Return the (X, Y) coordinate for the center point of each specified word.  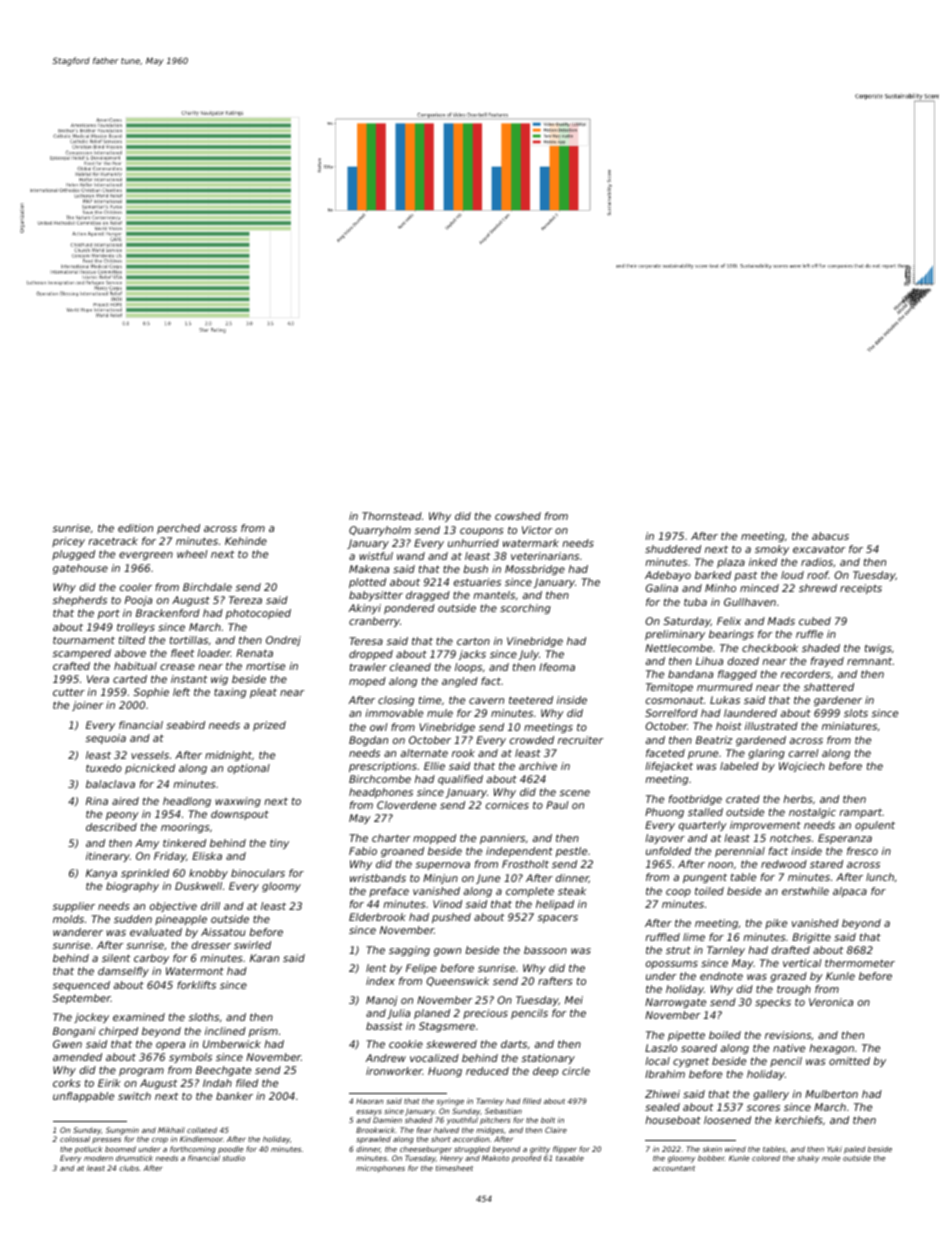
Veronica (831, 1002)
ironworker (394, 1071)
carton (473, 641)
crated (743, 799)
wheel (192, 554)
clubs (129, 1168)
